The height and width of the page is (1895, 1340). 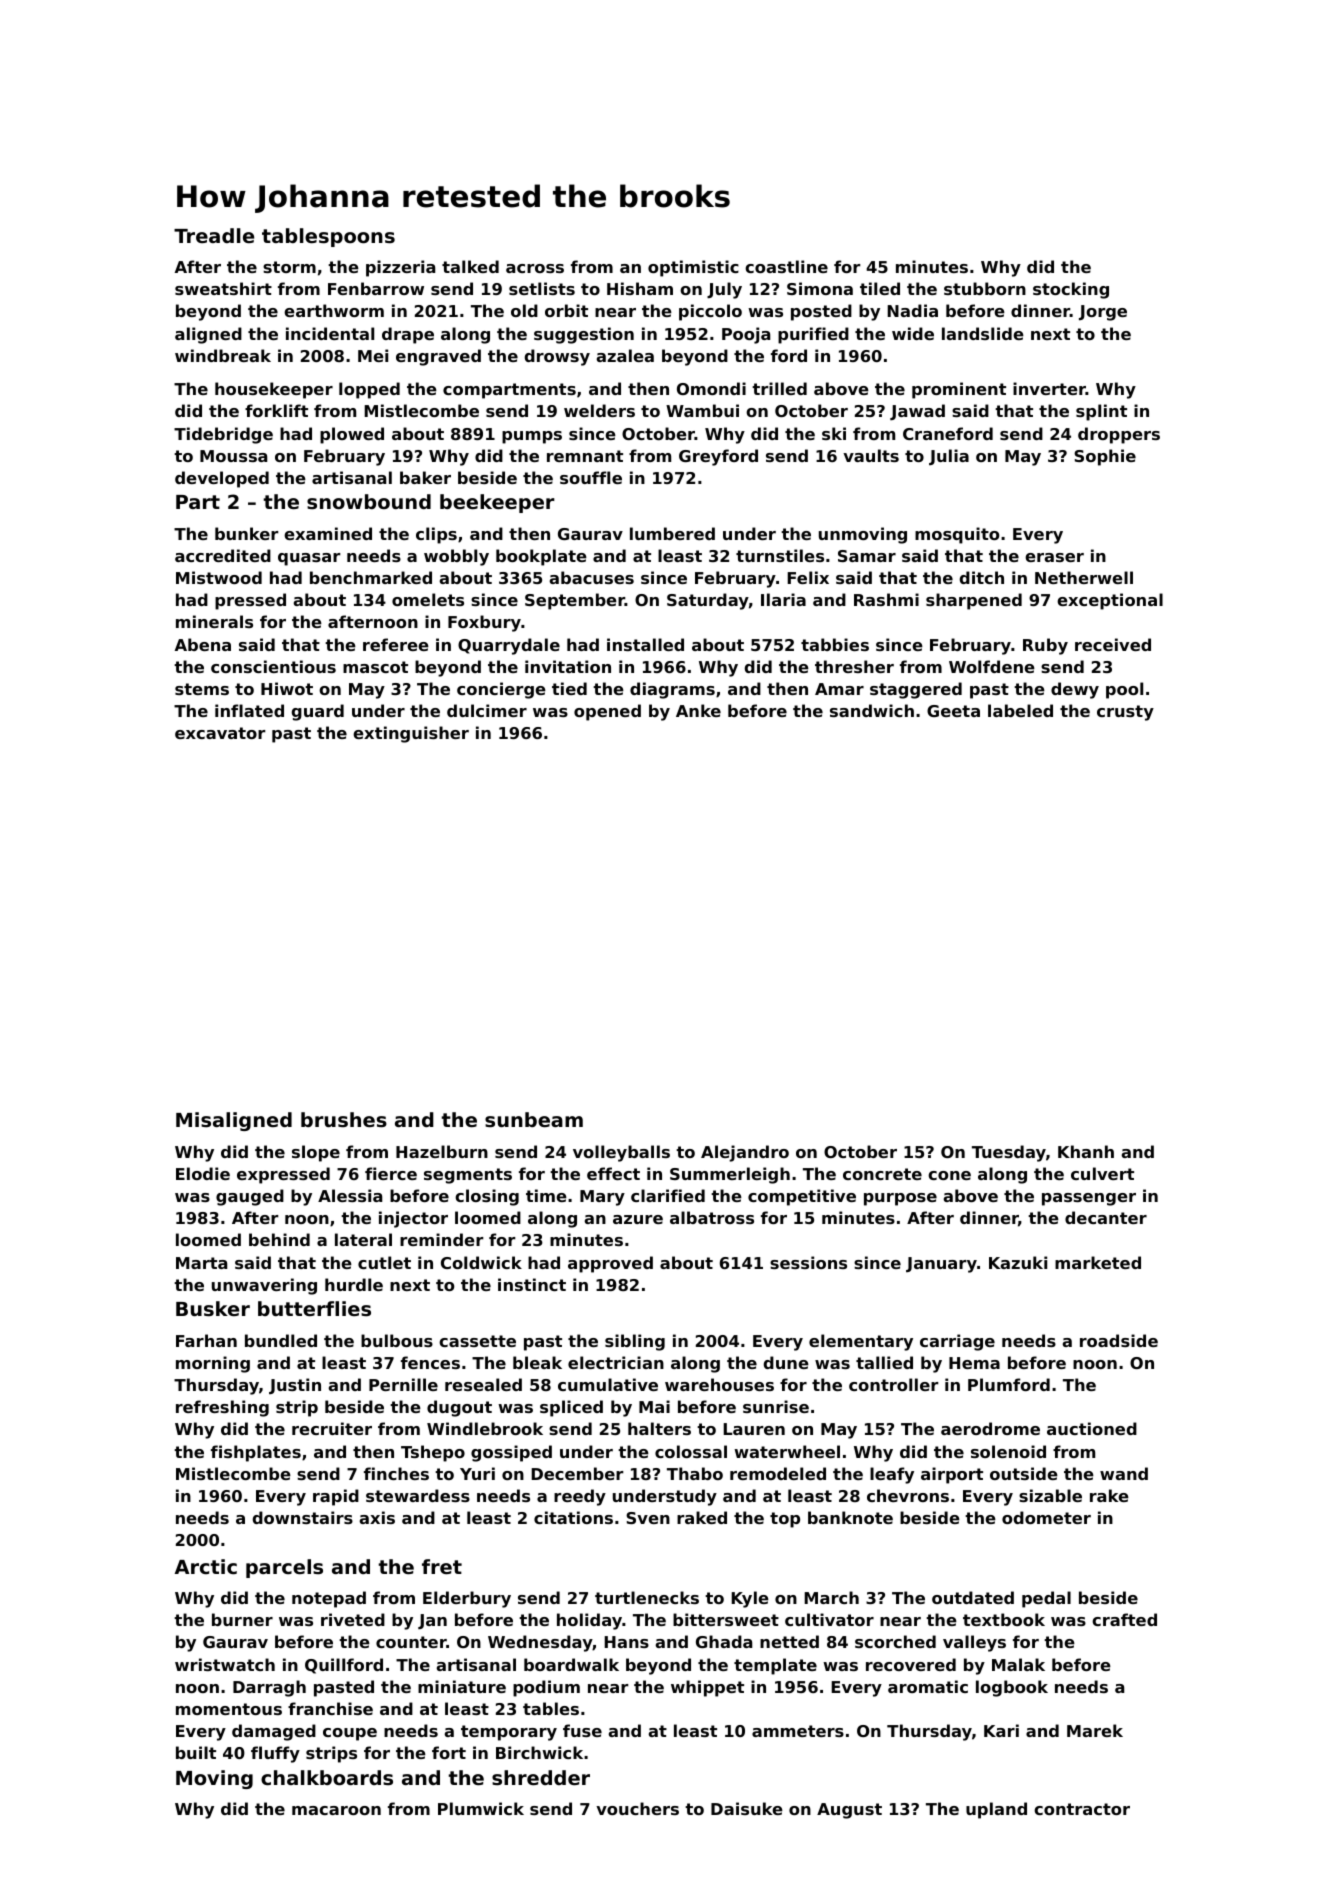 What do you see at coordinates (785, 1520) in the page?
I see `top` at bounding box center [785, 1520].
